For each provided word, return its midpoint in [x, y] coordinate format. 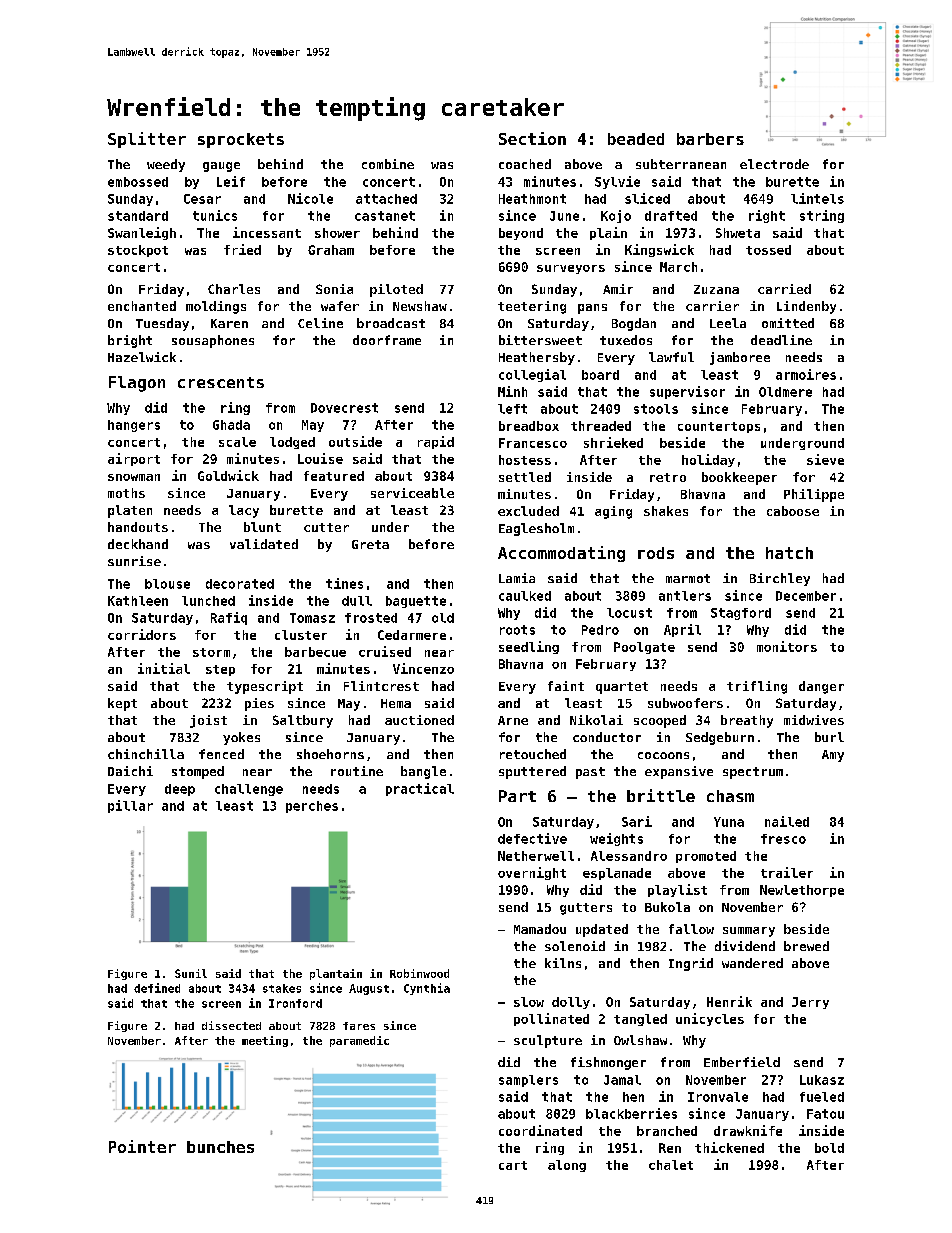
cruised [385, 651]
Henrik [729, 1001]
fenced [221, 754]
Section [532, 138]
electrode [774, 164]
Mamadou [540, 929]
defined [157, 988]
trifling [757, 687]
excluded [528, 511]
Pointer [142, 1146]
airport [134, 459]
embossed [138, 182]
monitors [787, 646]
